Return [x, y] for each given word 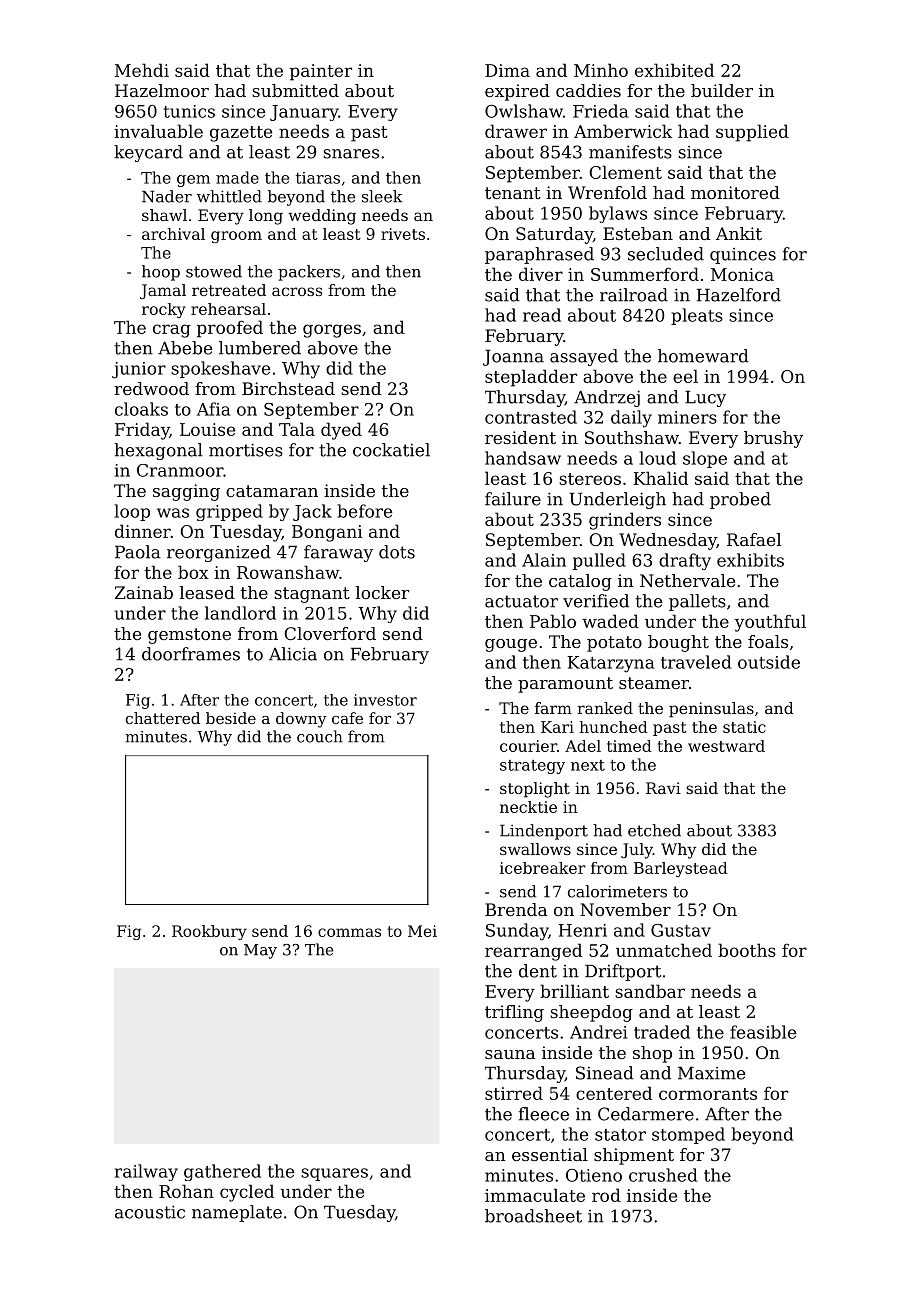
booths [747, 950]
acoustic [150, 1212]
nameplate [237, 1213]
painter [321, 72]
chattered [163, 718]
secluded [666, 254]
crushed [663, 1175]
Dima [507, 70]
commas [349, 932]
